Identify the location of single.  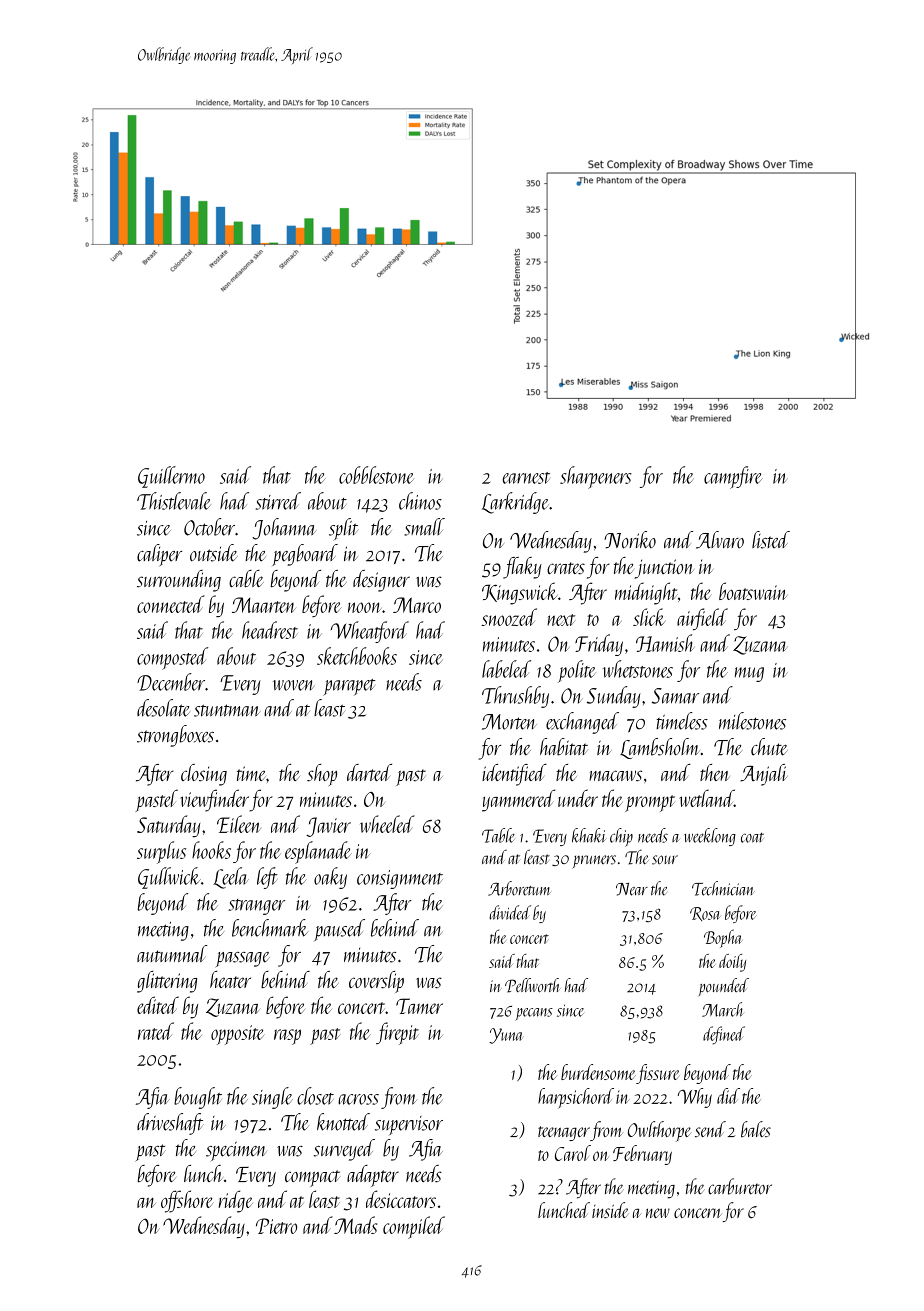
(272, 1098).
